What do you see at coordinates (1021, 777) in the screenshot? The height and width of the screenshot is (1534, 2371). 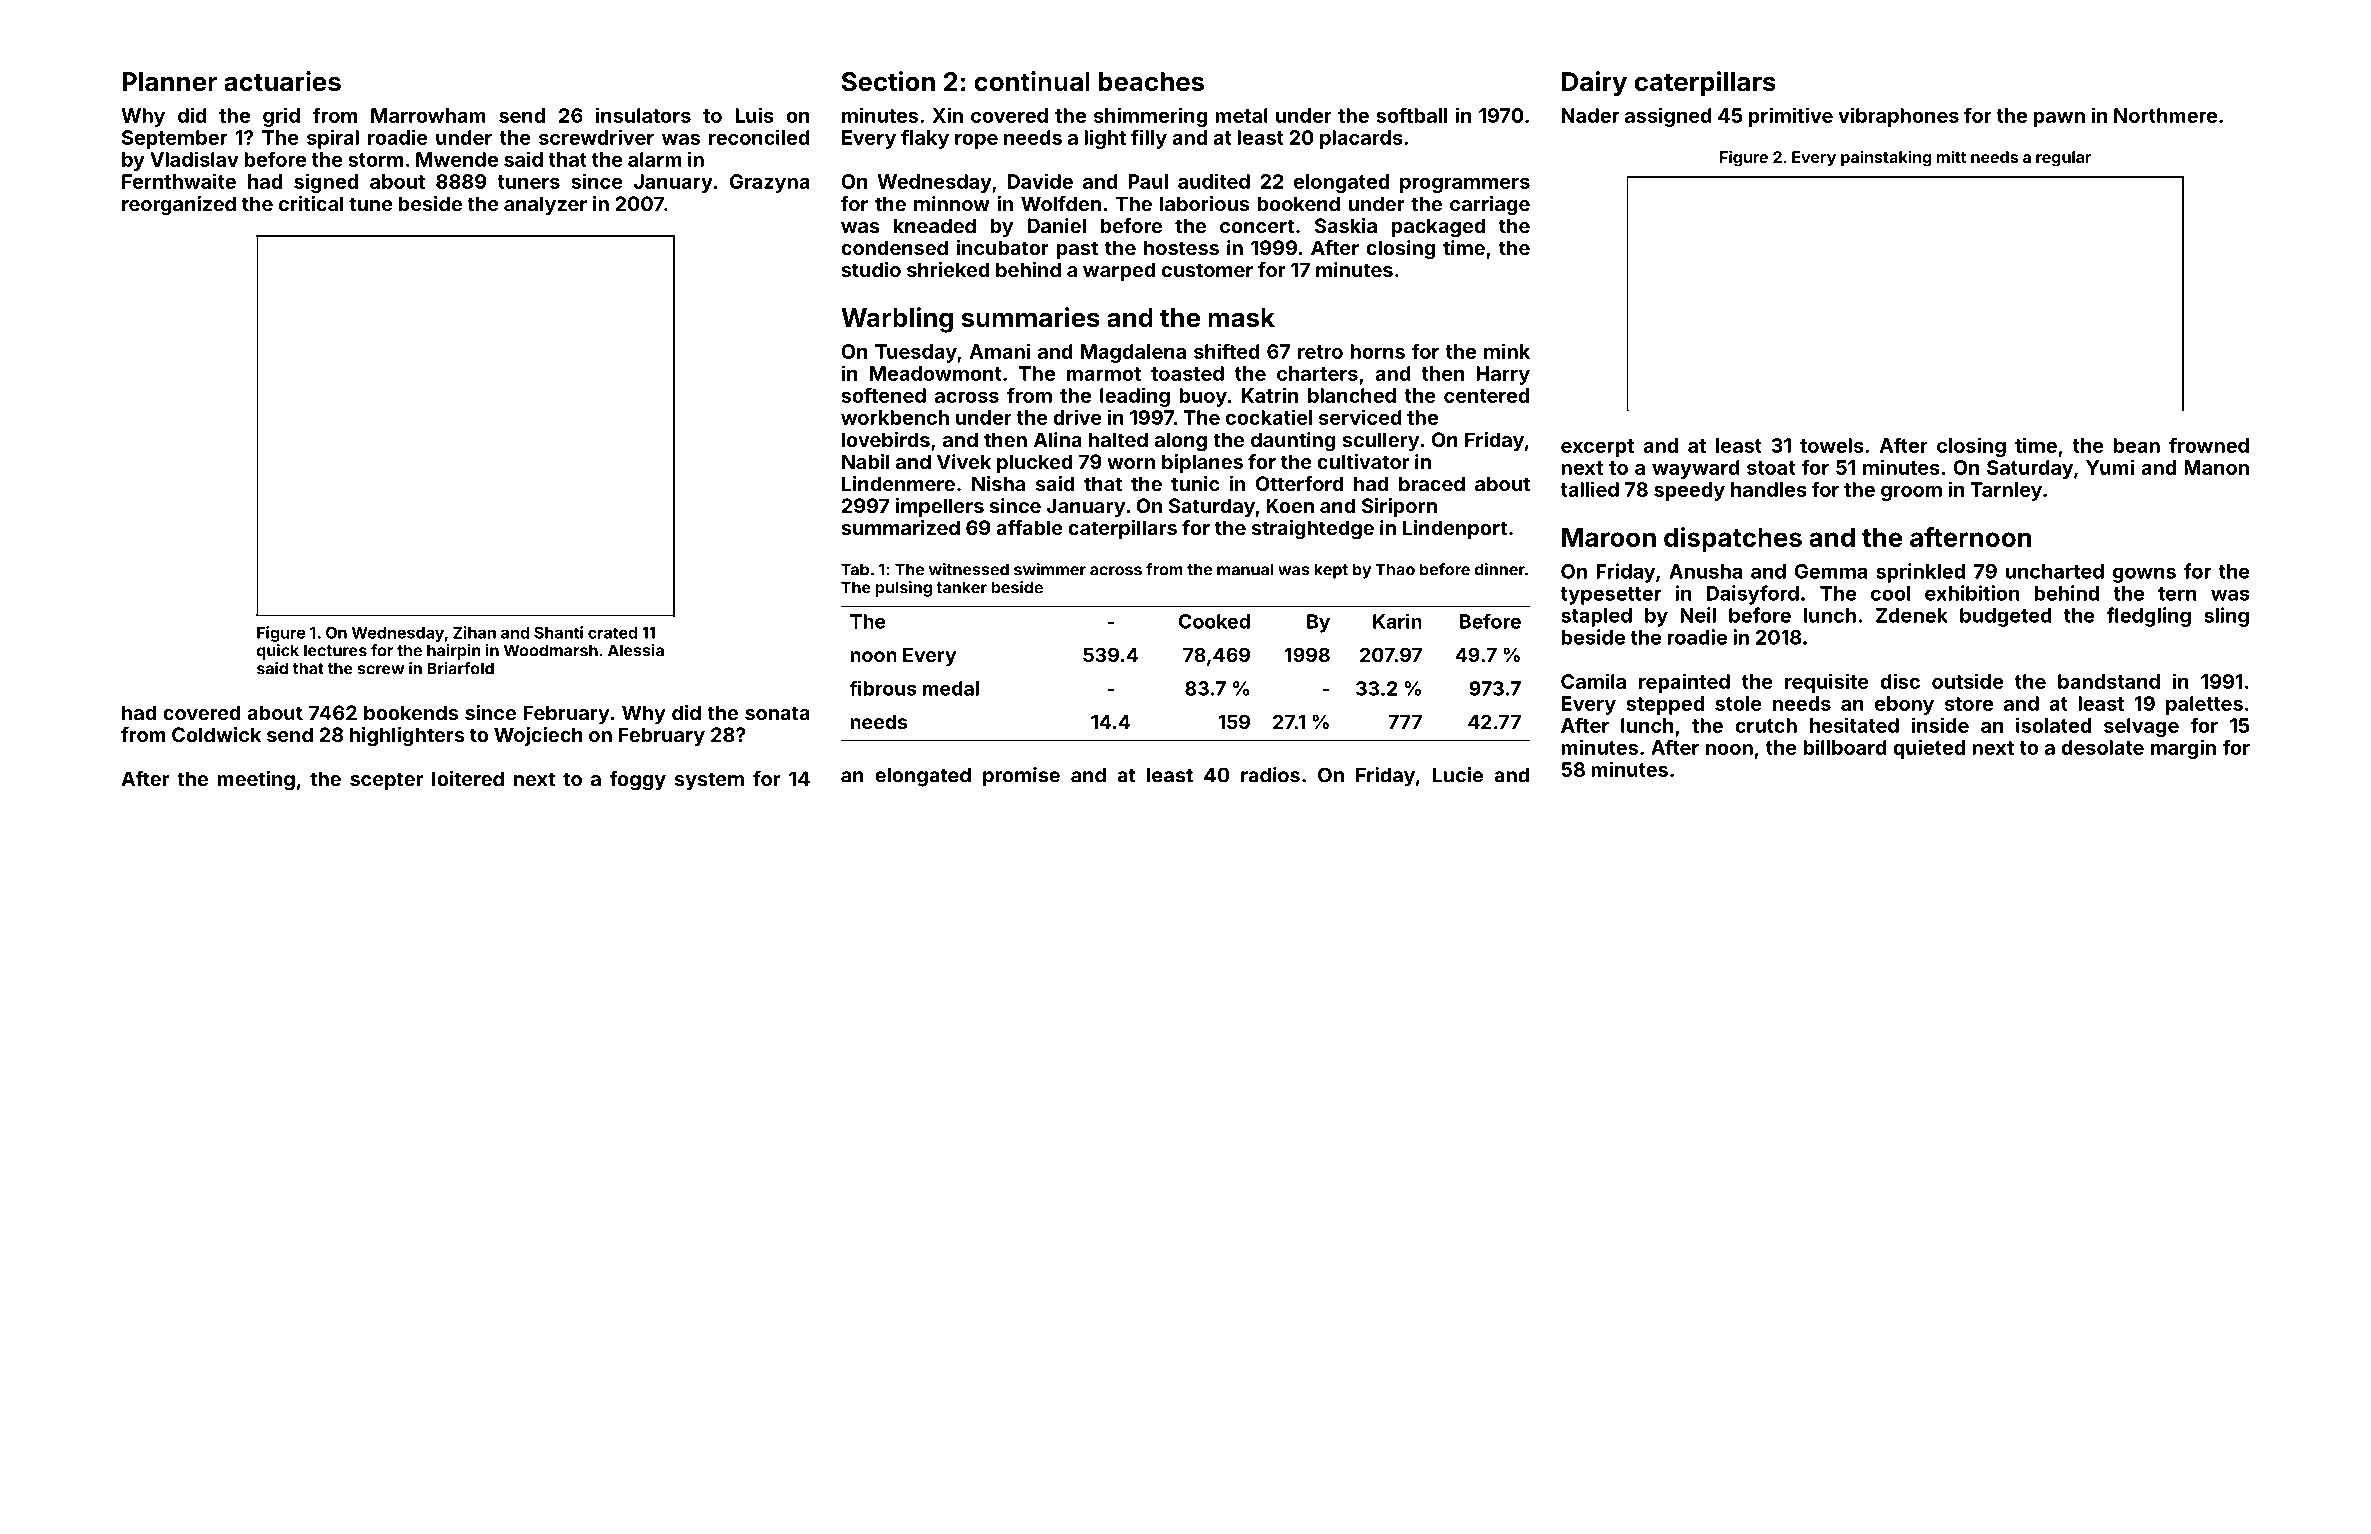 I see `promise` at bounding box center [1021, 777].
